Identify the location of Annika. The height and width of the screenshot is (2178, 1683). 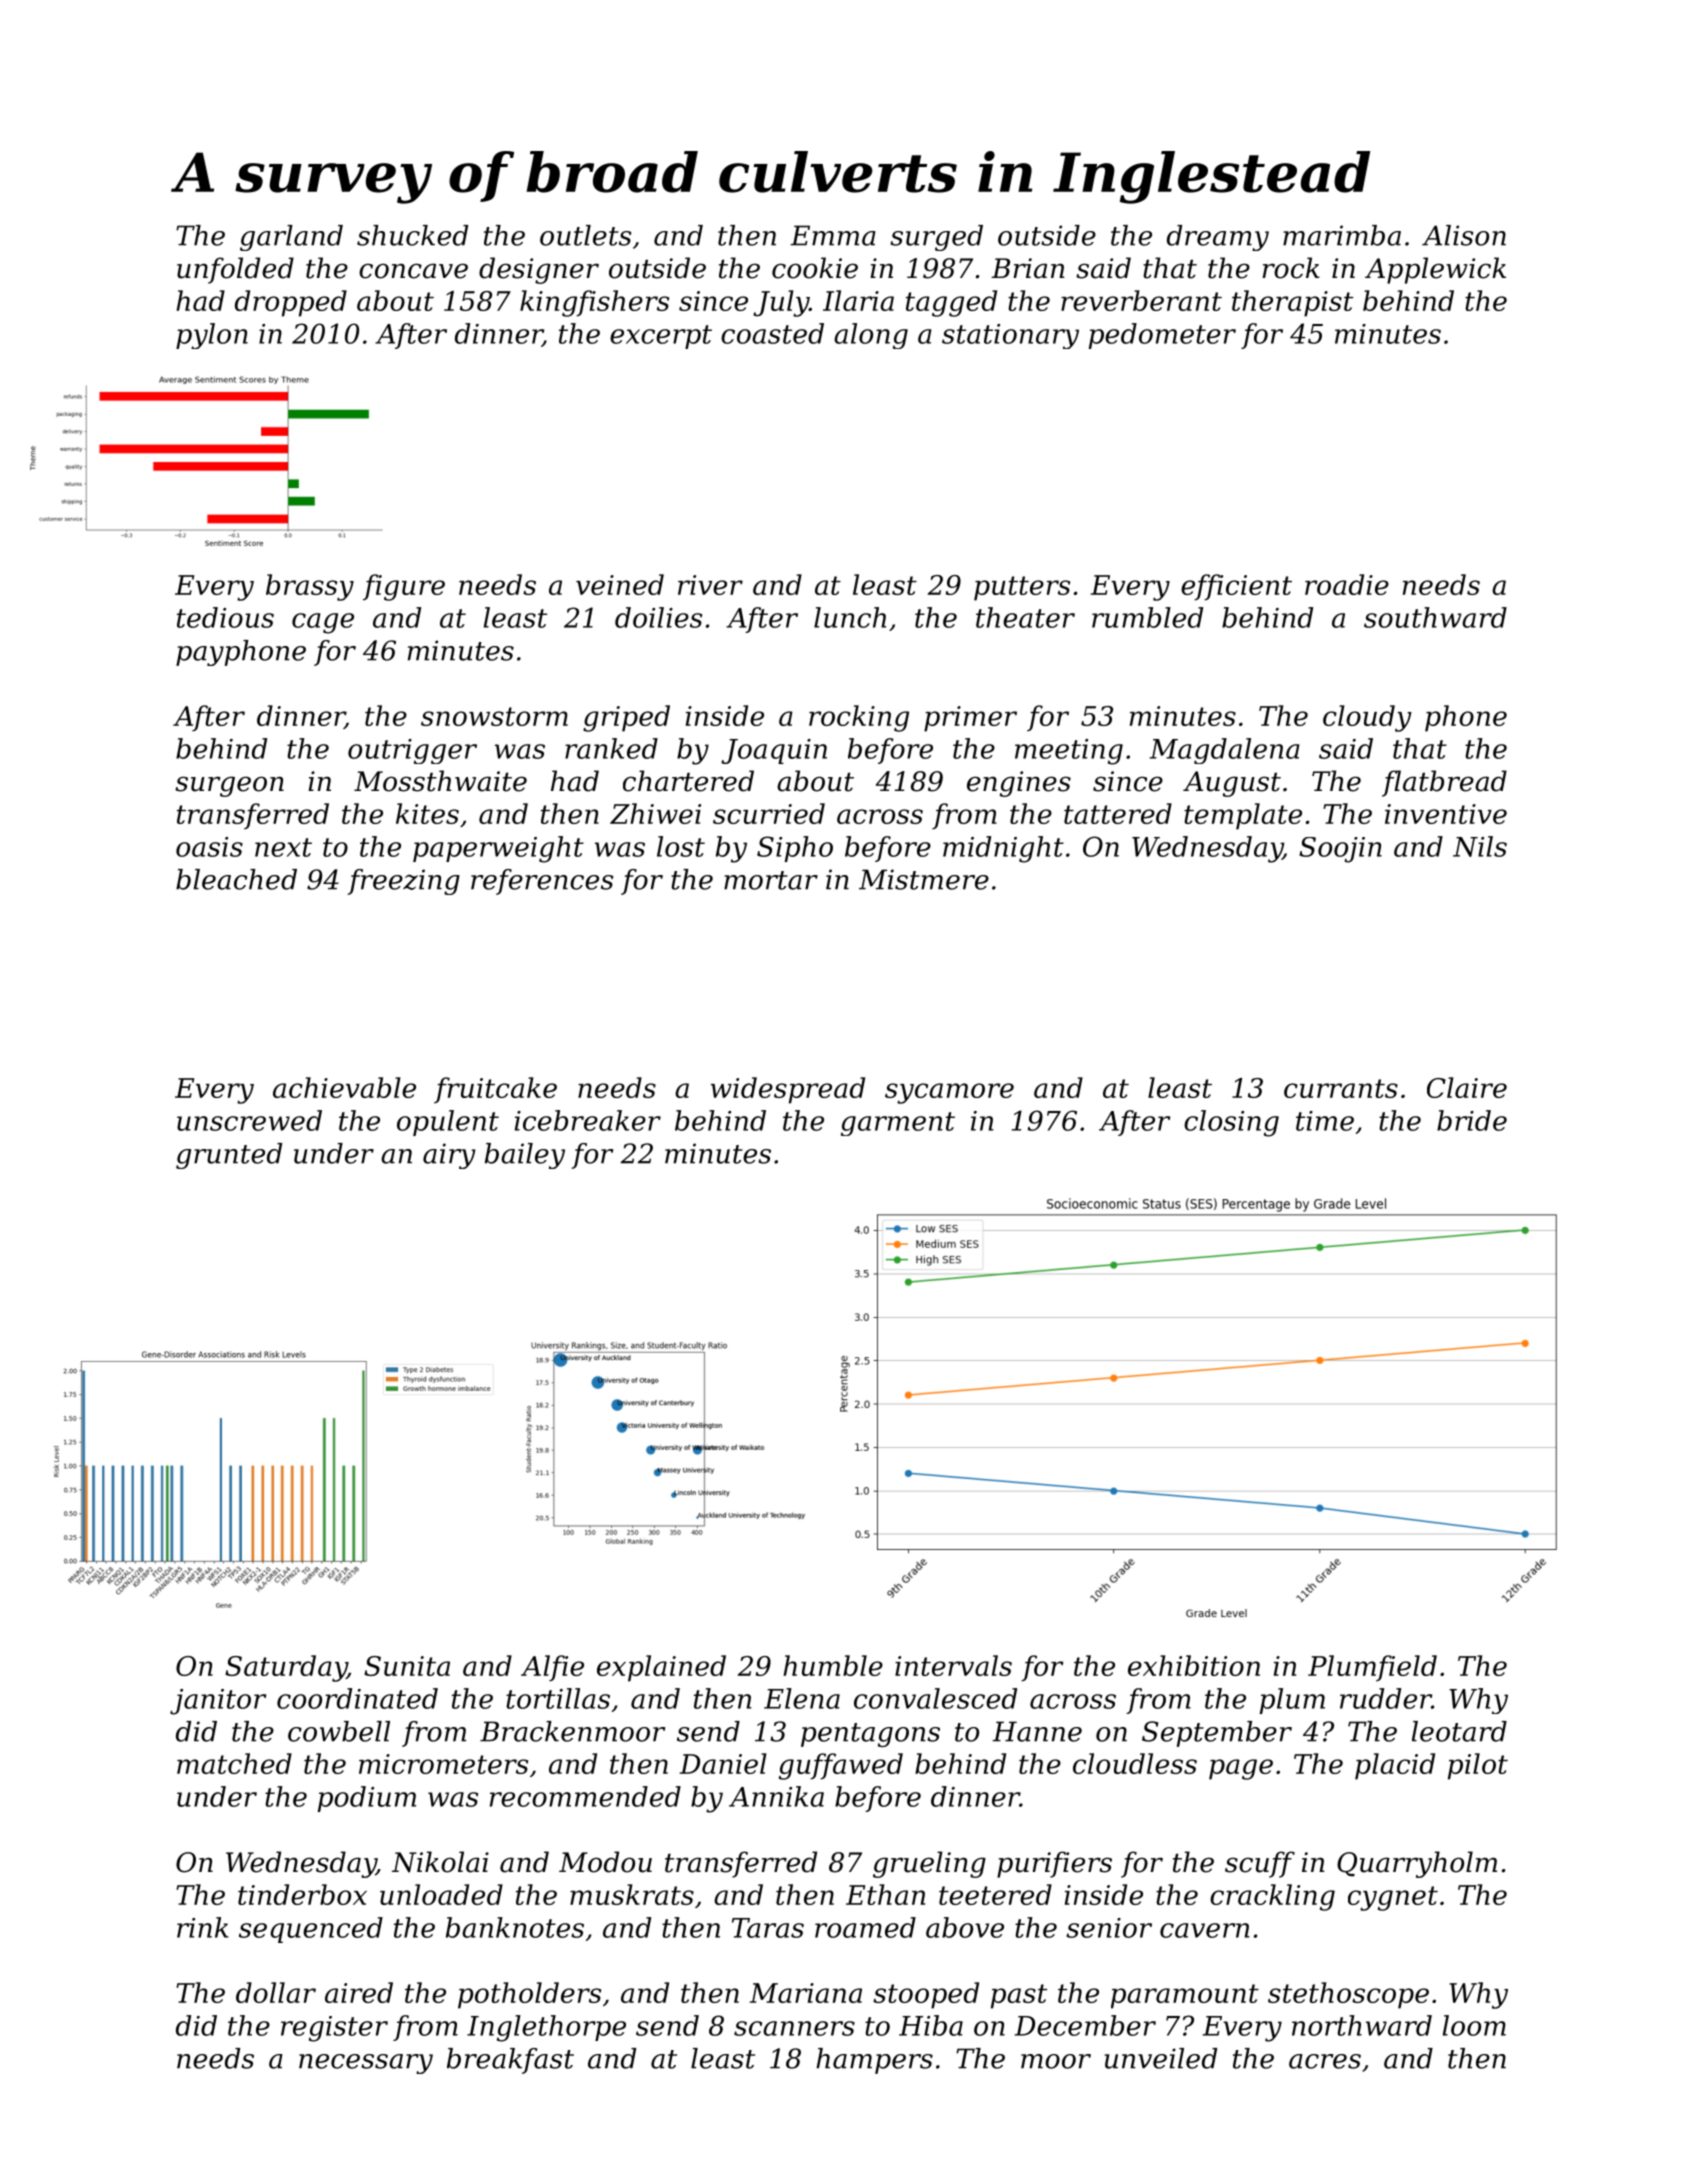
(776, 1796).
